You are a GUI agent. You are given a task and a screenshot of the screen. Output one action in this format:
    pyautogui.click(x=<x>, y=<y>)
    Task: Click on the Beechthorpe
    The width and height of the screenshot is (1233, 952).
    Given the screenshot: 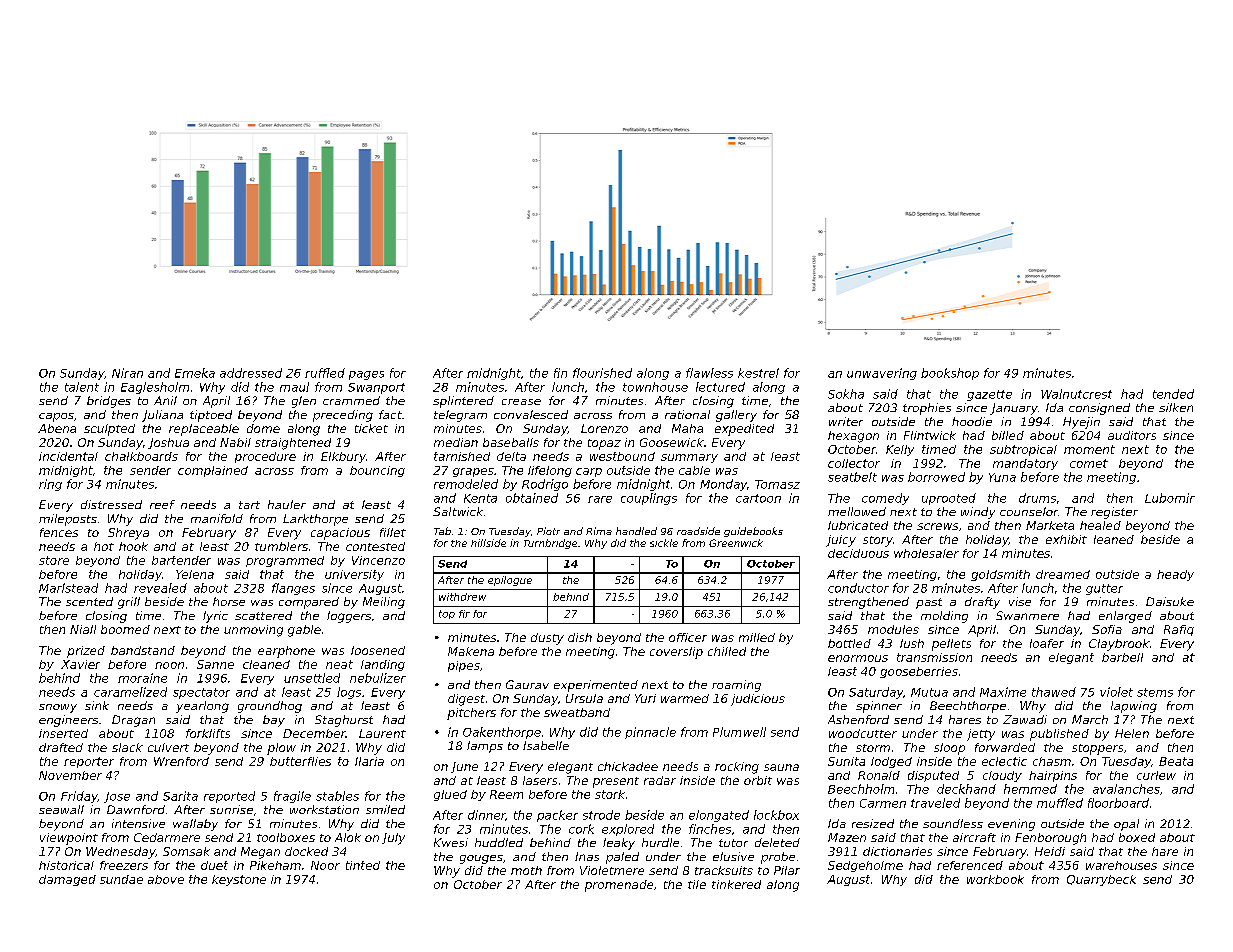 What is the action you would take?
    pyautogui.click(x=968, y=707)
